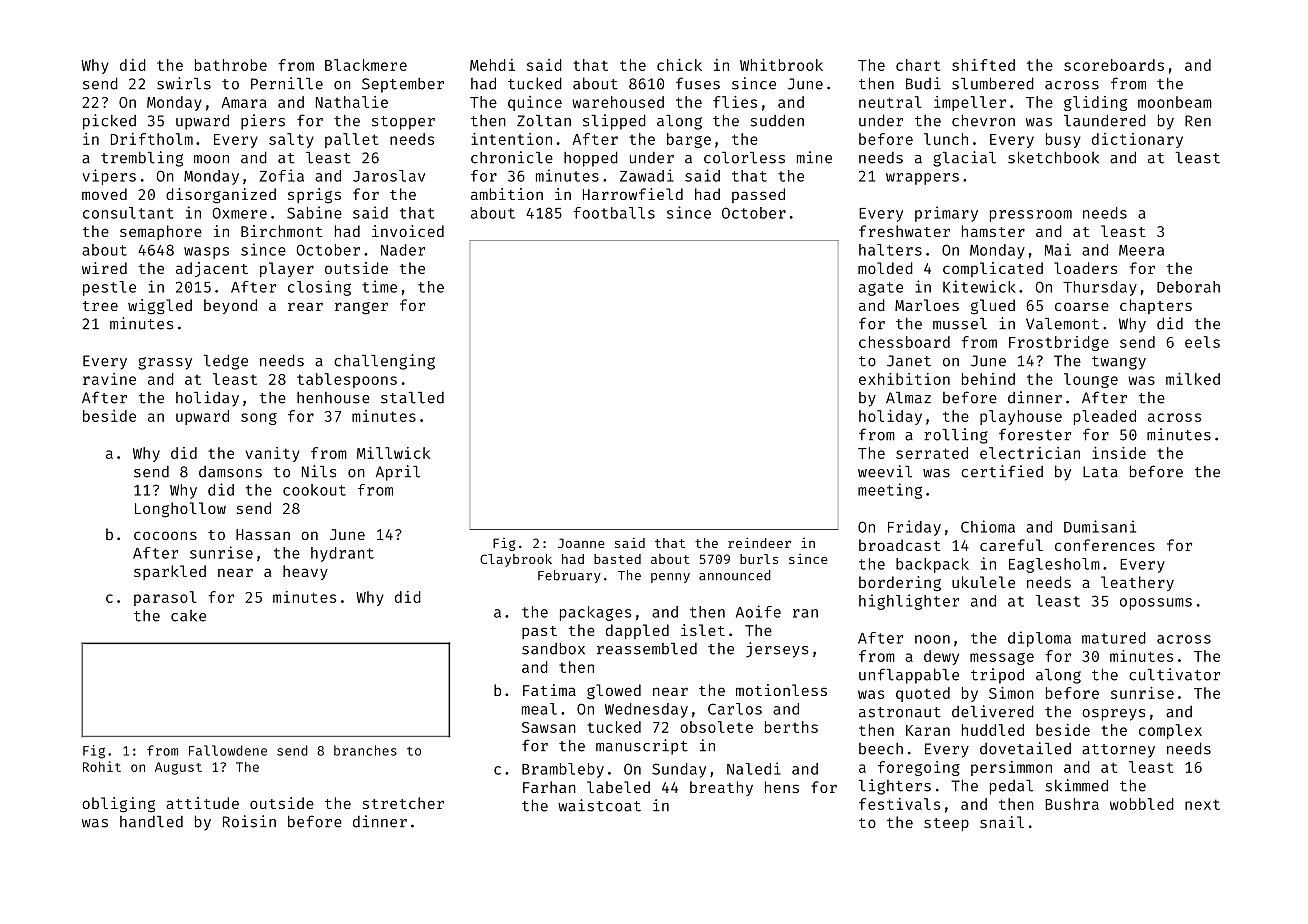 The width and height of the image is (1308, 924). What do you see at coordinates (259, 419) in the image?
I see `song` at bounding box center [259, 419].
